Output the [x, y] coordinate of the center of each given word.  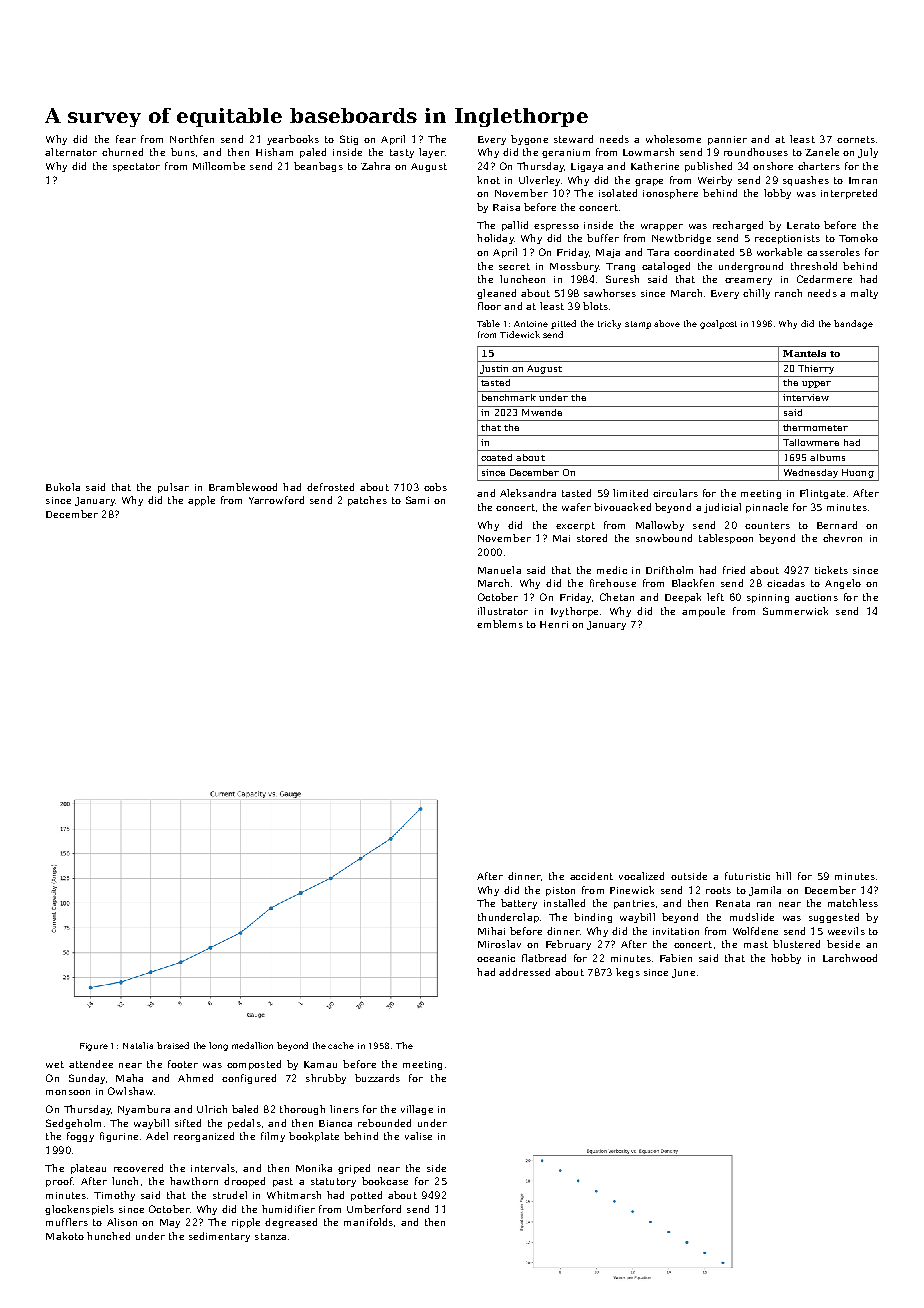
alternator [71, 152]
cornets [856, 139]
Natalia [138, 1045]
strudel [230, 1195]
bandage [853, 324]
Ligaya [587, 167]
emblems [500, 624]
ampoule [703, 612]
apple [201, 501]
